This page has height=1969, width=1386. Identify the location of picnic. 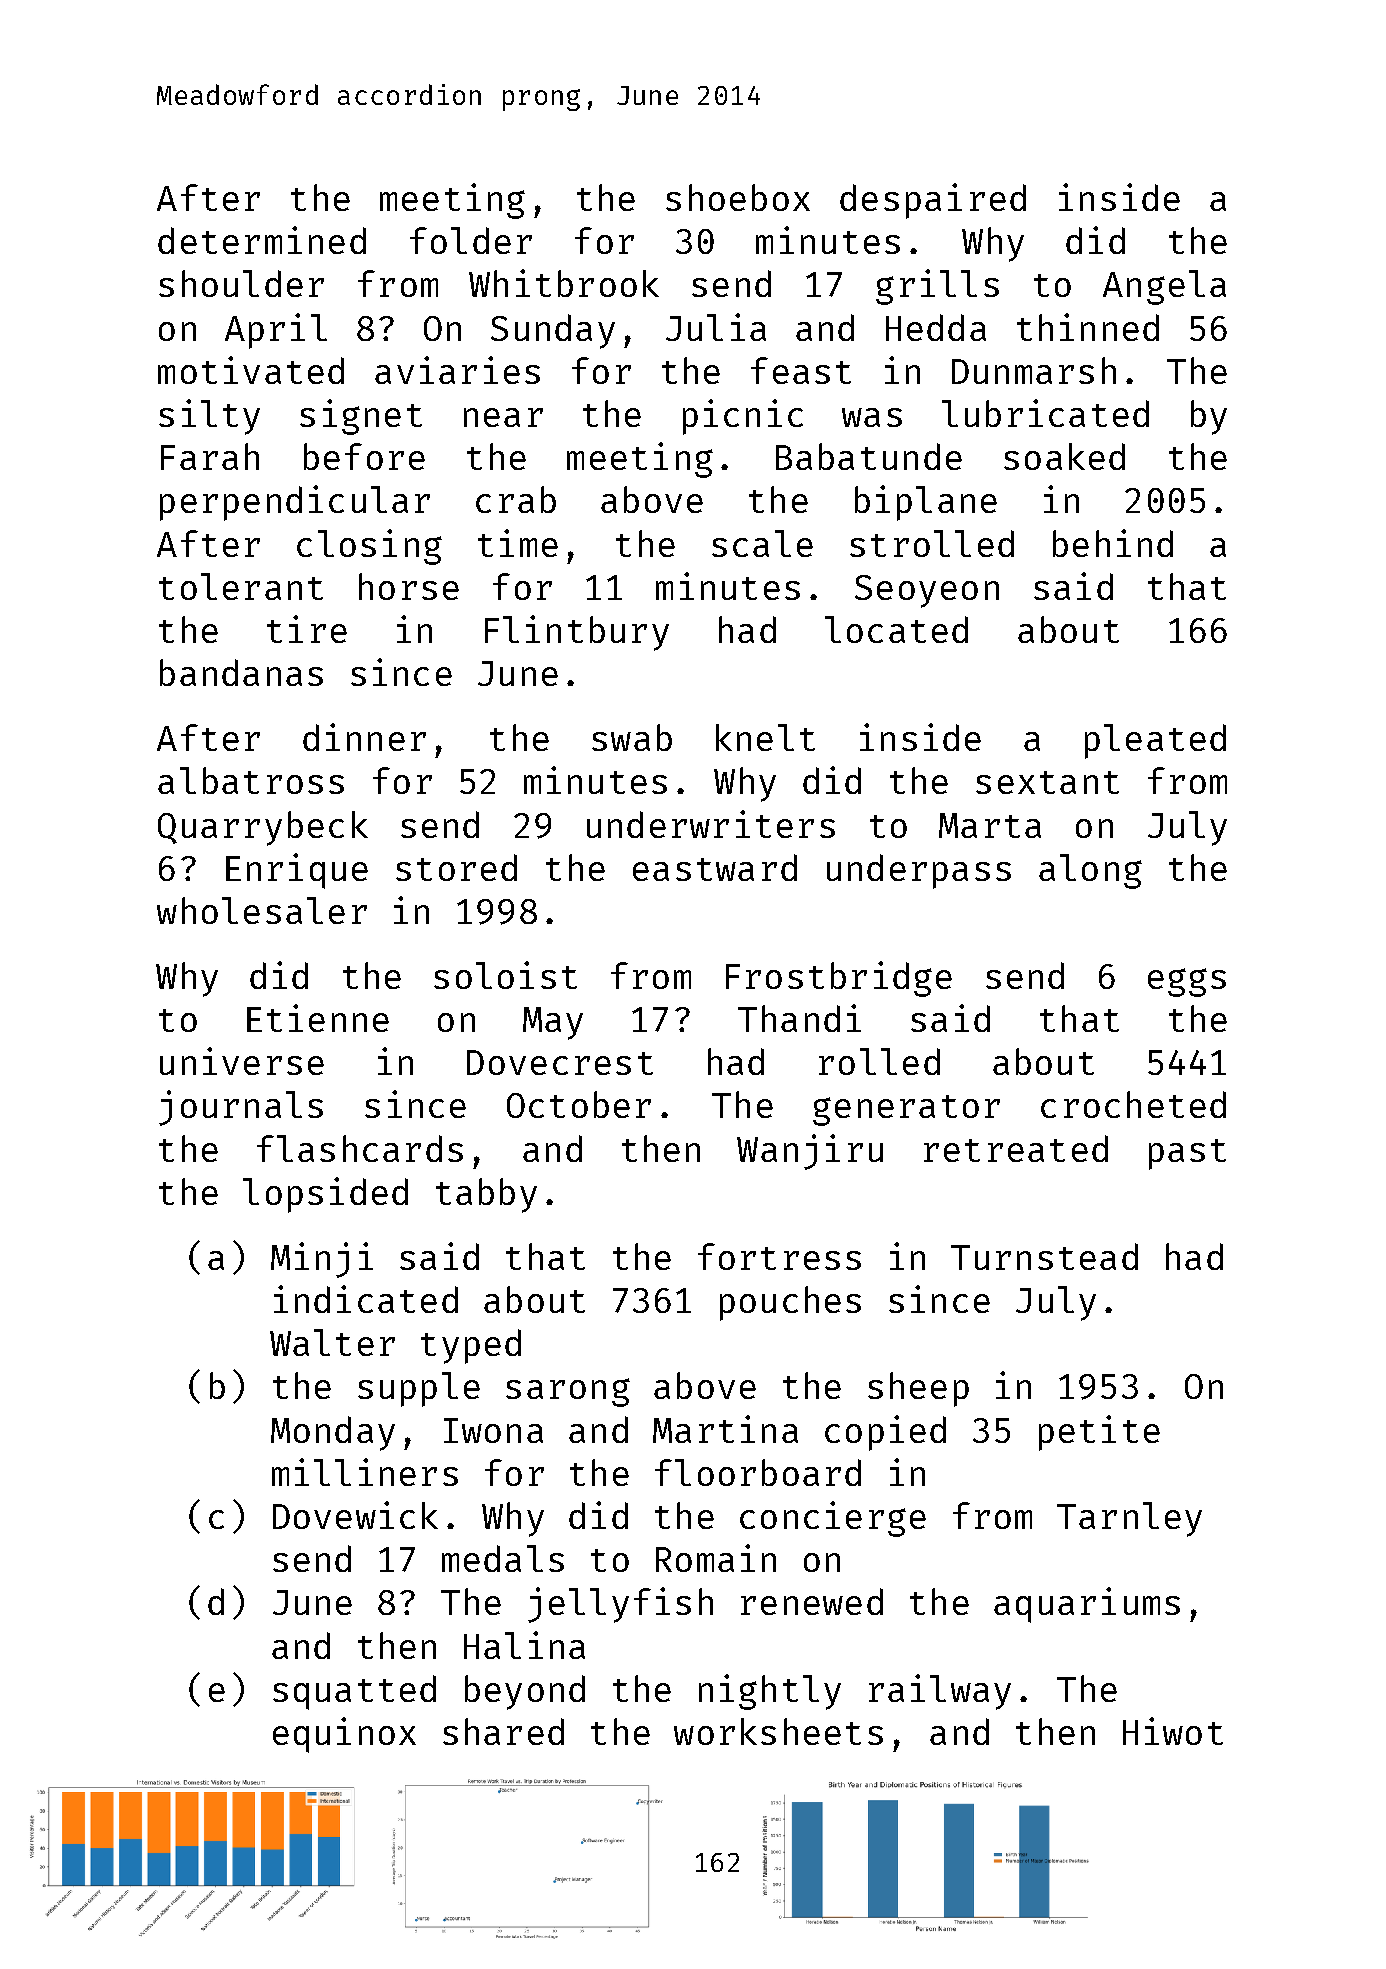
(743, 417).
